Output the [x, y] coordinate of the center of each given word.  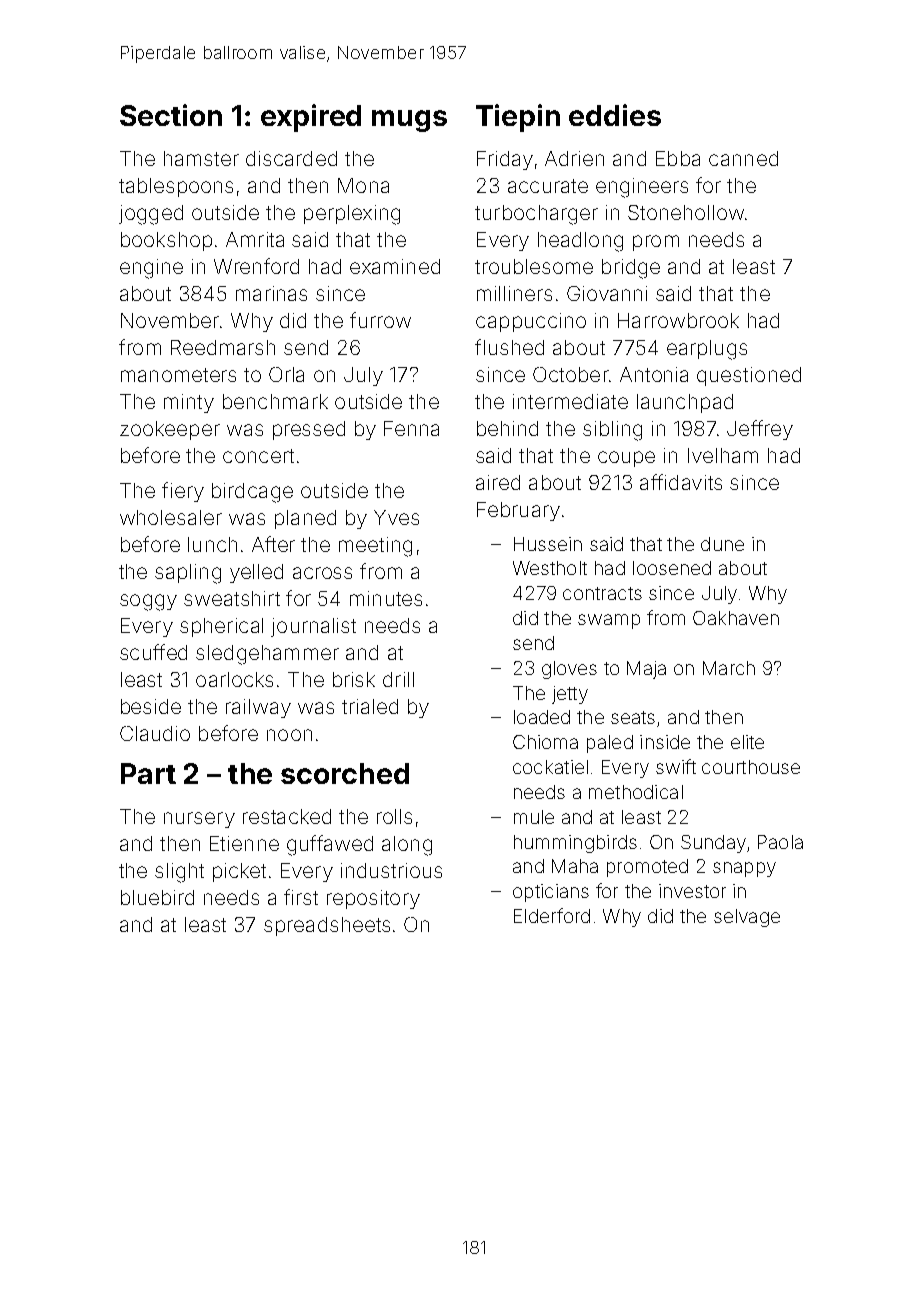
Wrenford [256, 266]
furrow [380, 320]
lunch [212, 544]
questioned [749, 376]
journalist [313, 627]
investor [692, 891]
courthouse [751, 767]
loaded [542, 717]
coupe [626, 459]
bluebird [157, 897]
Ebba [678, 158]
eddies [615, 115]
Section [171, 115]
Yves [396, 517]
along [407, 846]
